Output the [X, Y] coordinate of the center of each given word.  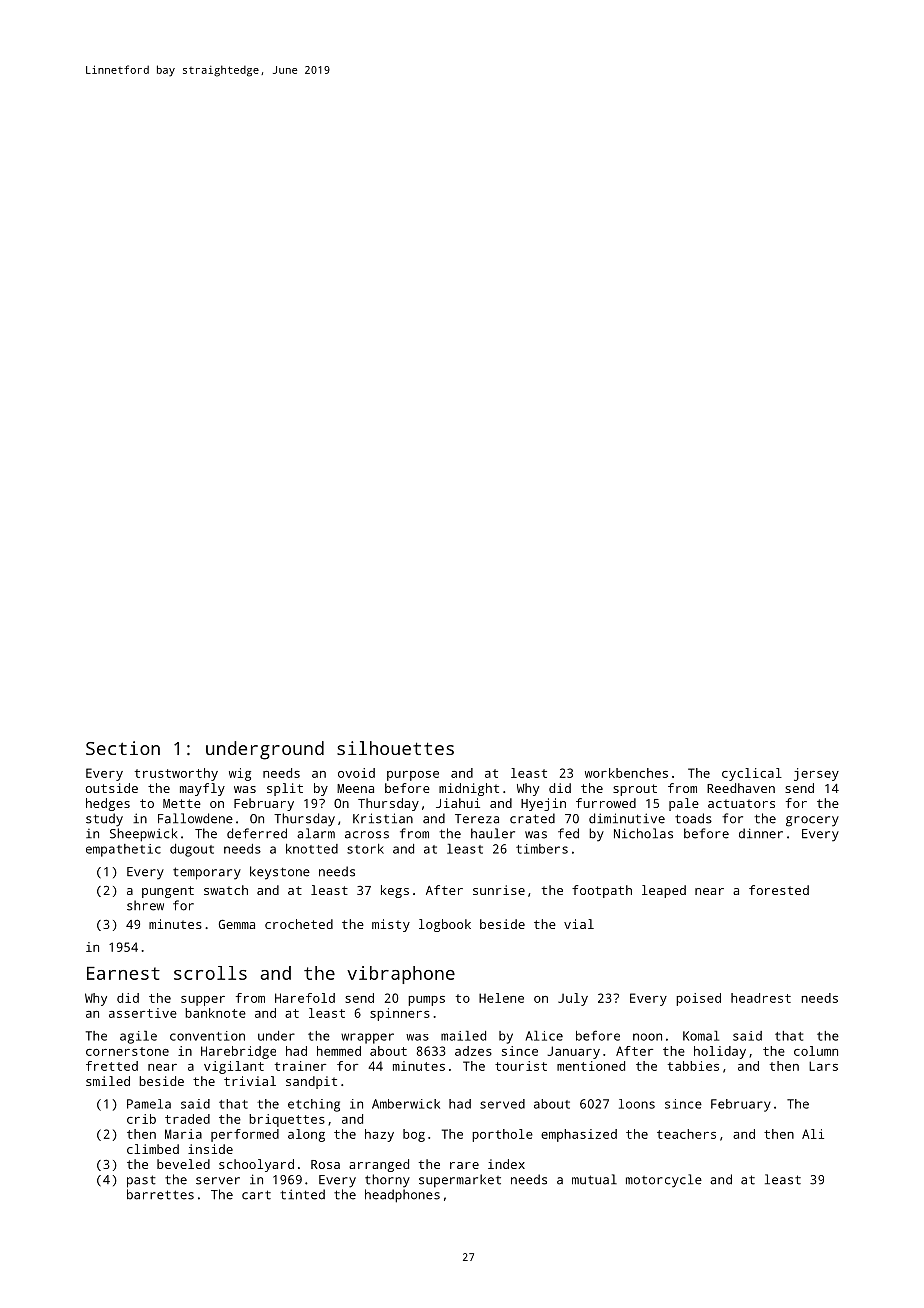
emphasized [579, 1135]
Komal [701, 1036]
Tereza [477, 819]
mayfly [202, 789]
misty [391, 925]
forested [779, 890]
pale [684, 804]
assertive [143, 1013]
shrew [145, 905]
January [574, 1052]
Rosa [325, 1164]
